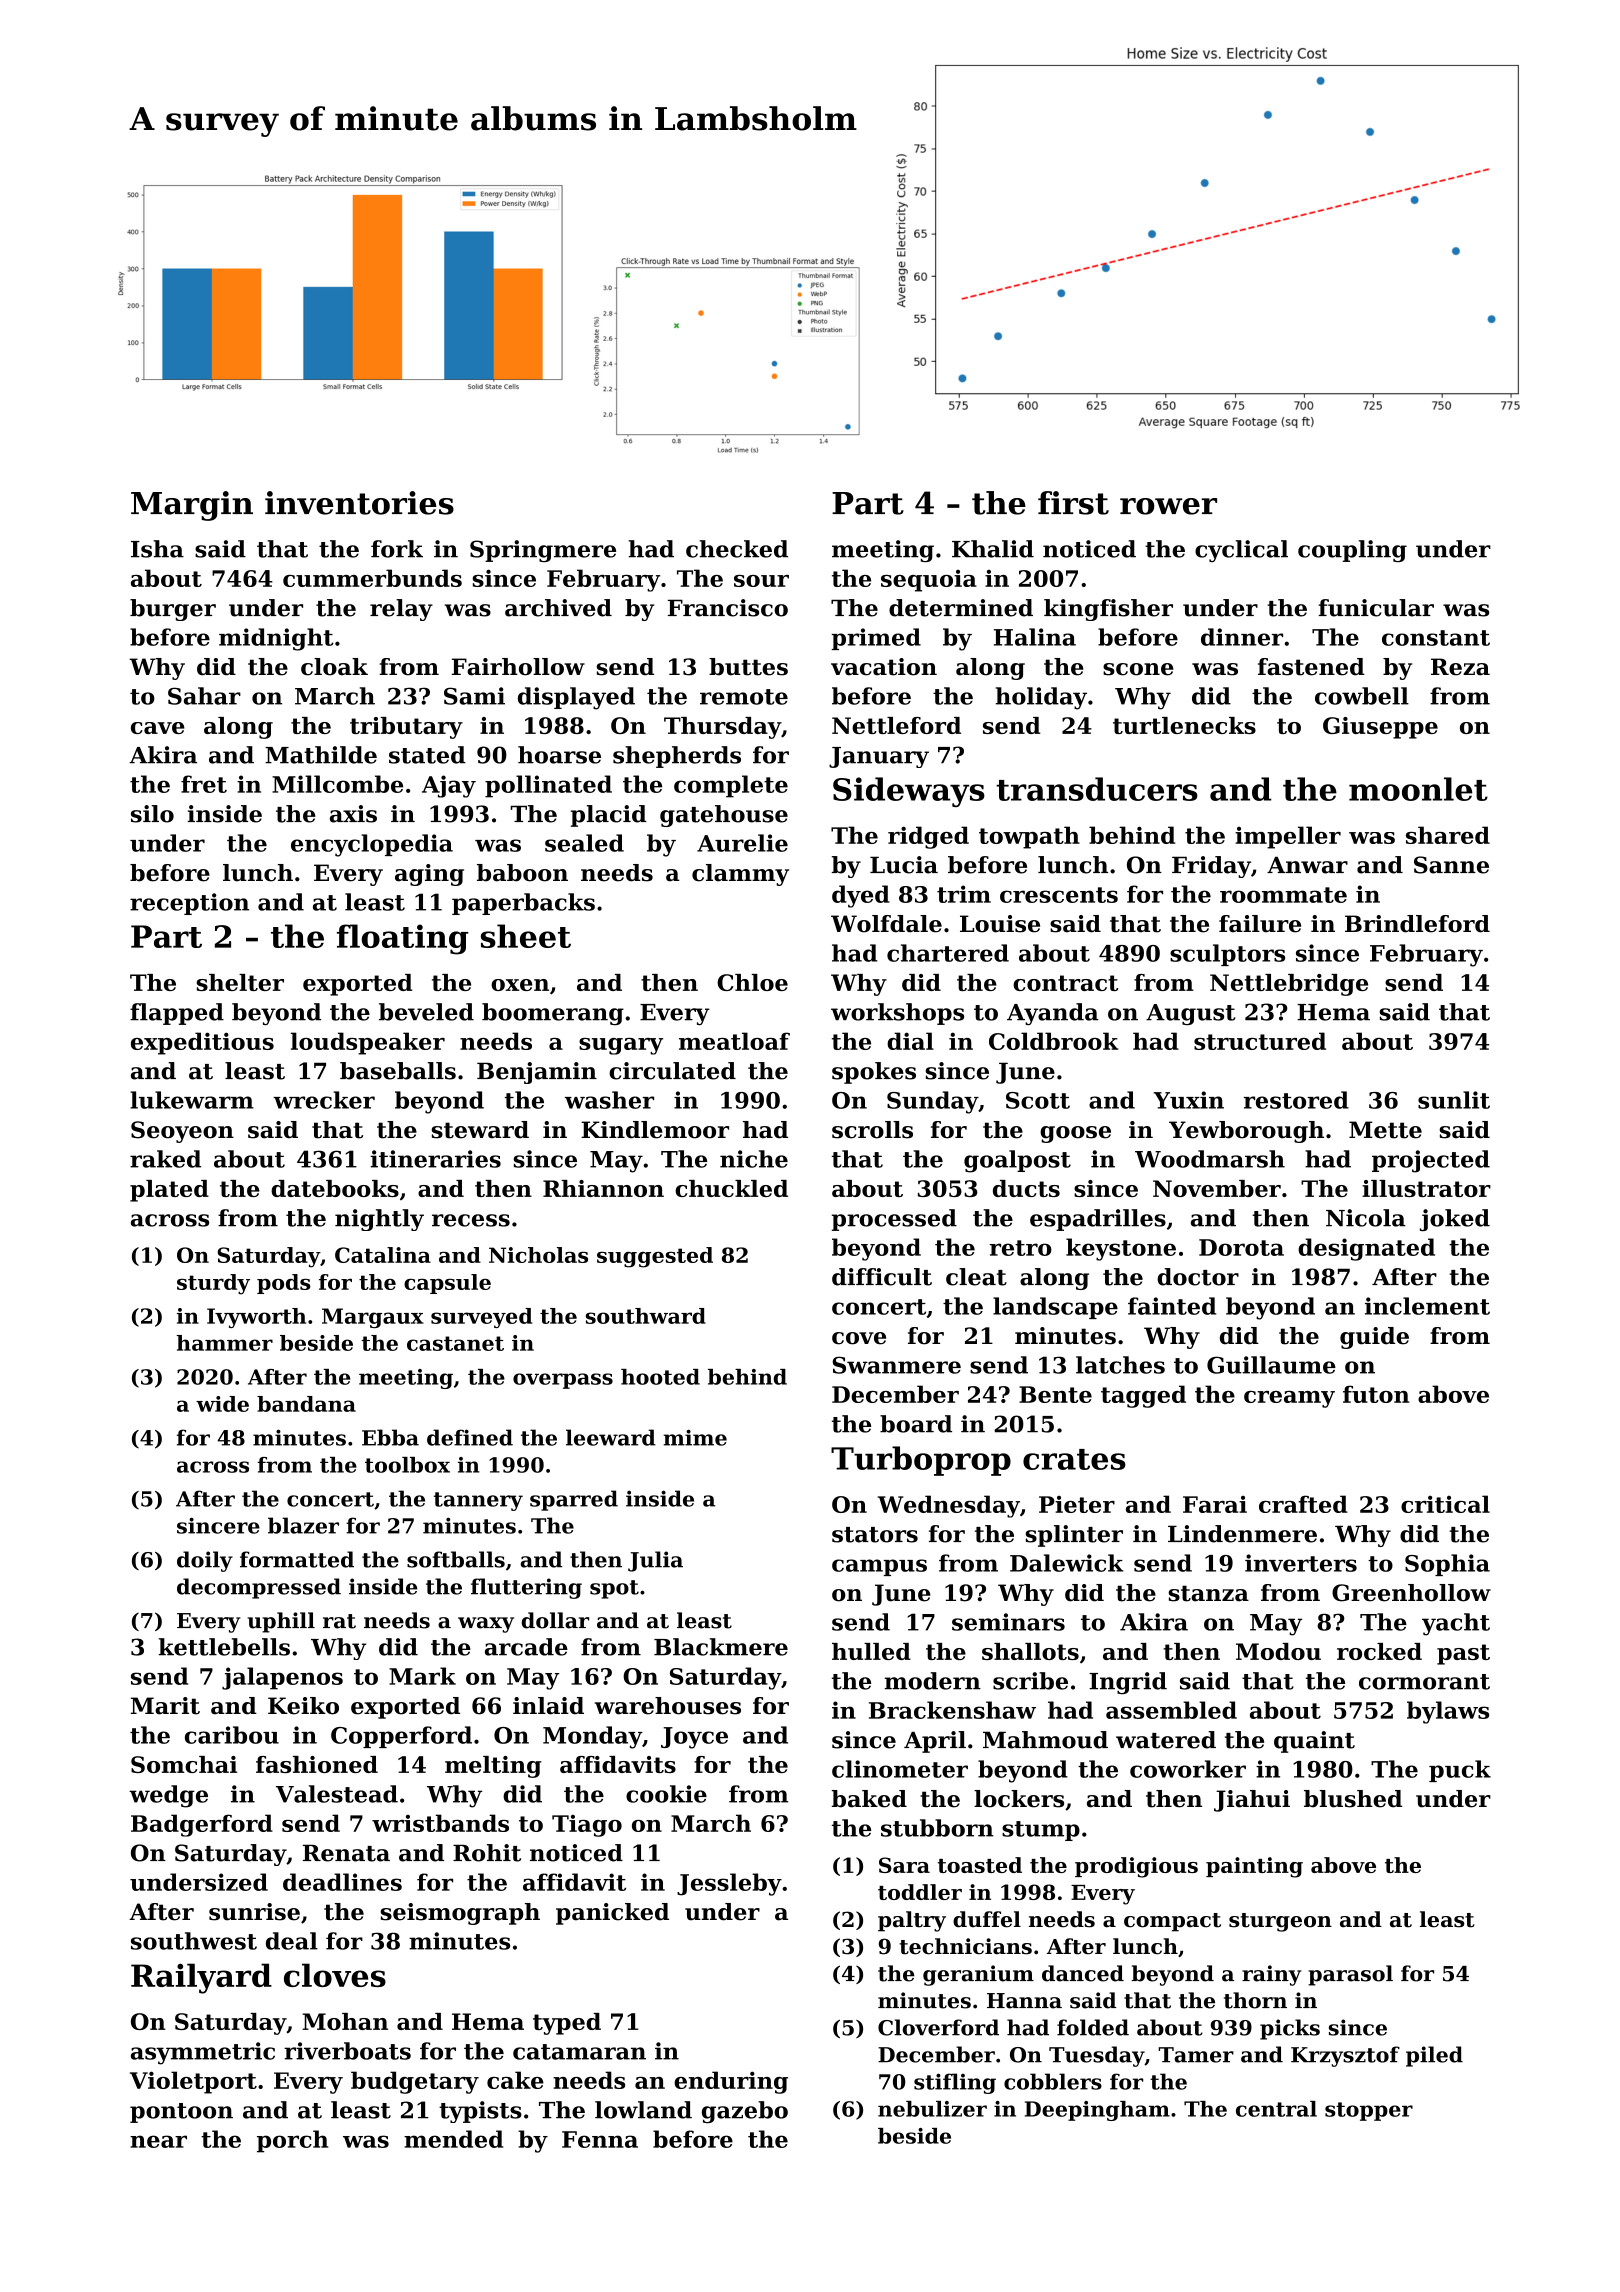  I want to click on Tiago, so click(587, 1826).
